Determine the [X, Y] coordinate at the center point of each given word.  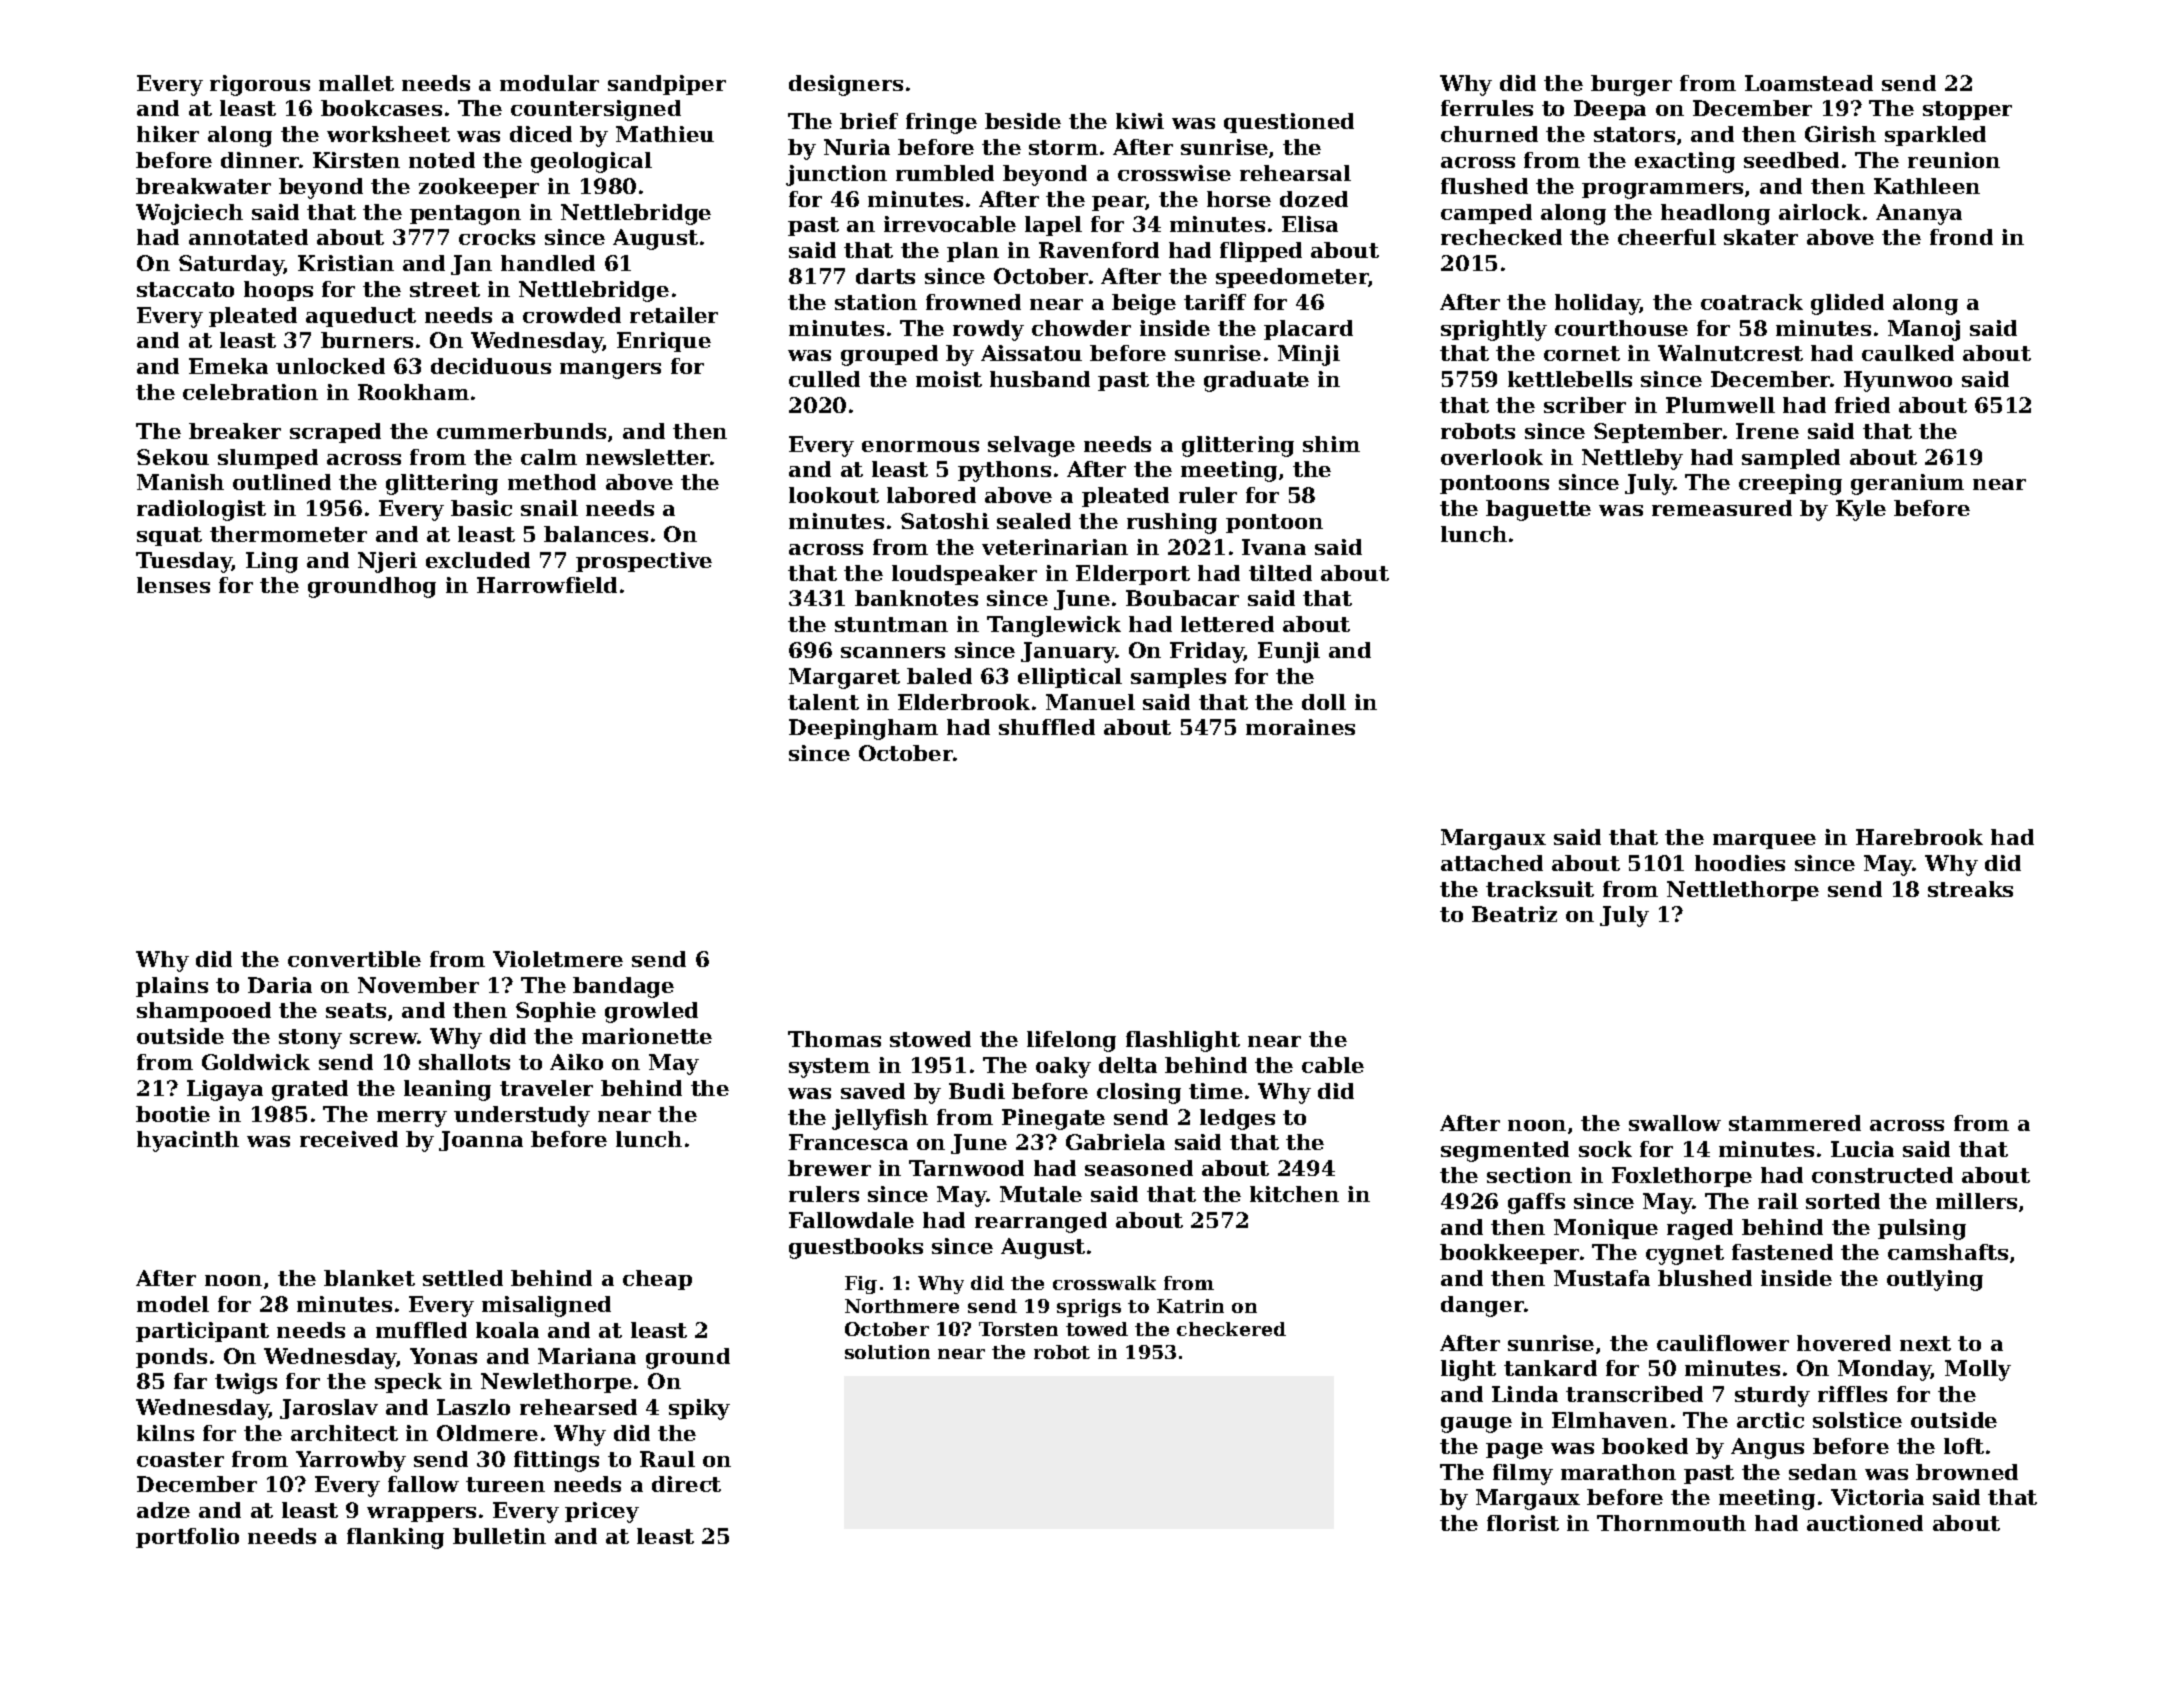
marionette [647, 1036]
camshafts [1948, 1252]
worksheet [388, 134]
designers [846, 85]
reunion [1954, 160]
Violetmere [558, 959]
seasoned [1139, 1168]
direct [686, 1484]
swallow [1675, 1123]
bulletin [499, 1536]
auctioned [1865, 1523]
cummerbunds [521, 431]
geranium [1907, 484]
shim [1331, 444]
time [1216, 1091]
